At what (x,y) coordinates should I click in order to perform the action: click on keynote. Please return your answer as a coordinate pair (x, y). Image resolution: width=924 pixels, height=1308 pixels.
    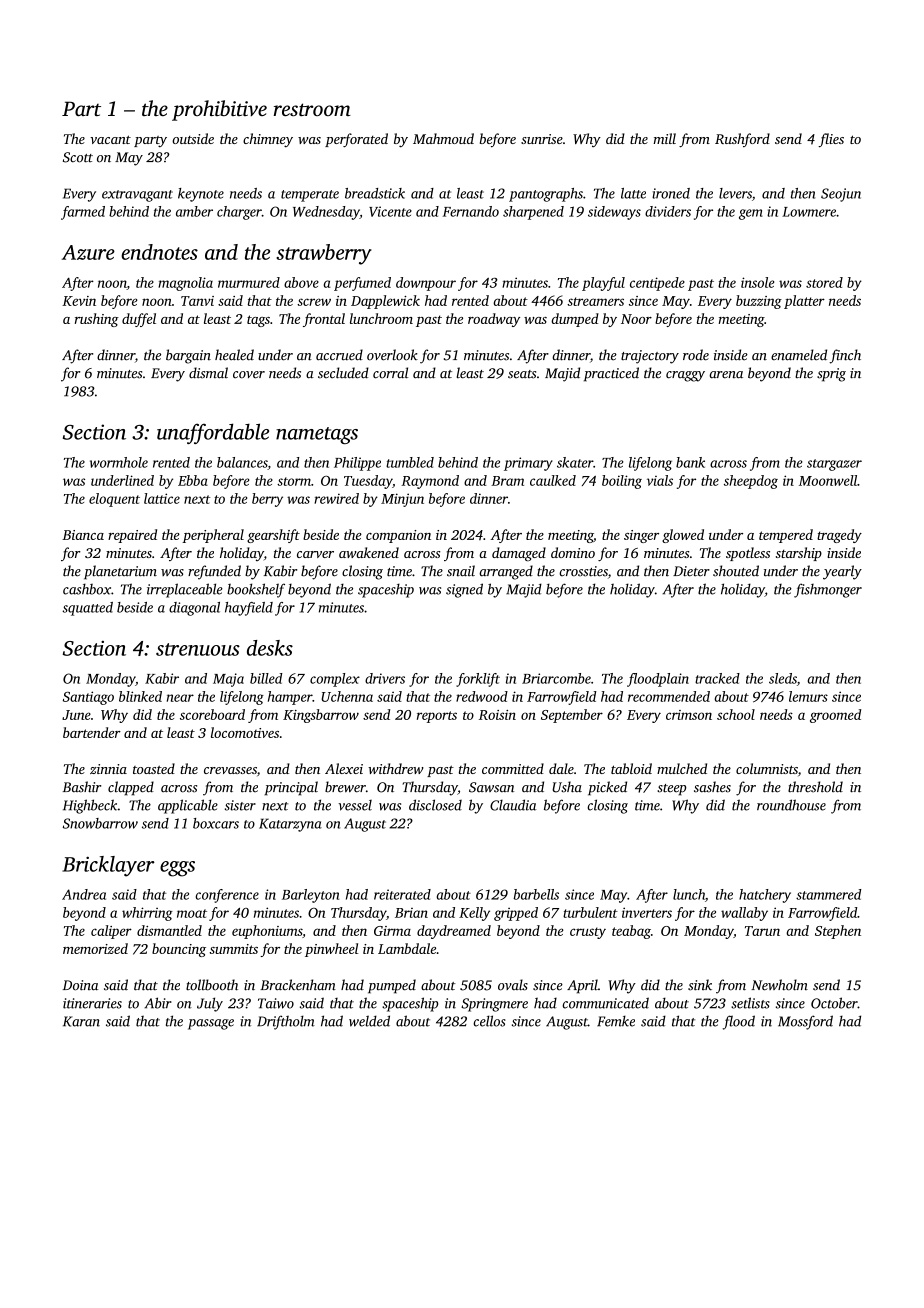
    Looking at the image, I should click on (201, 195).
